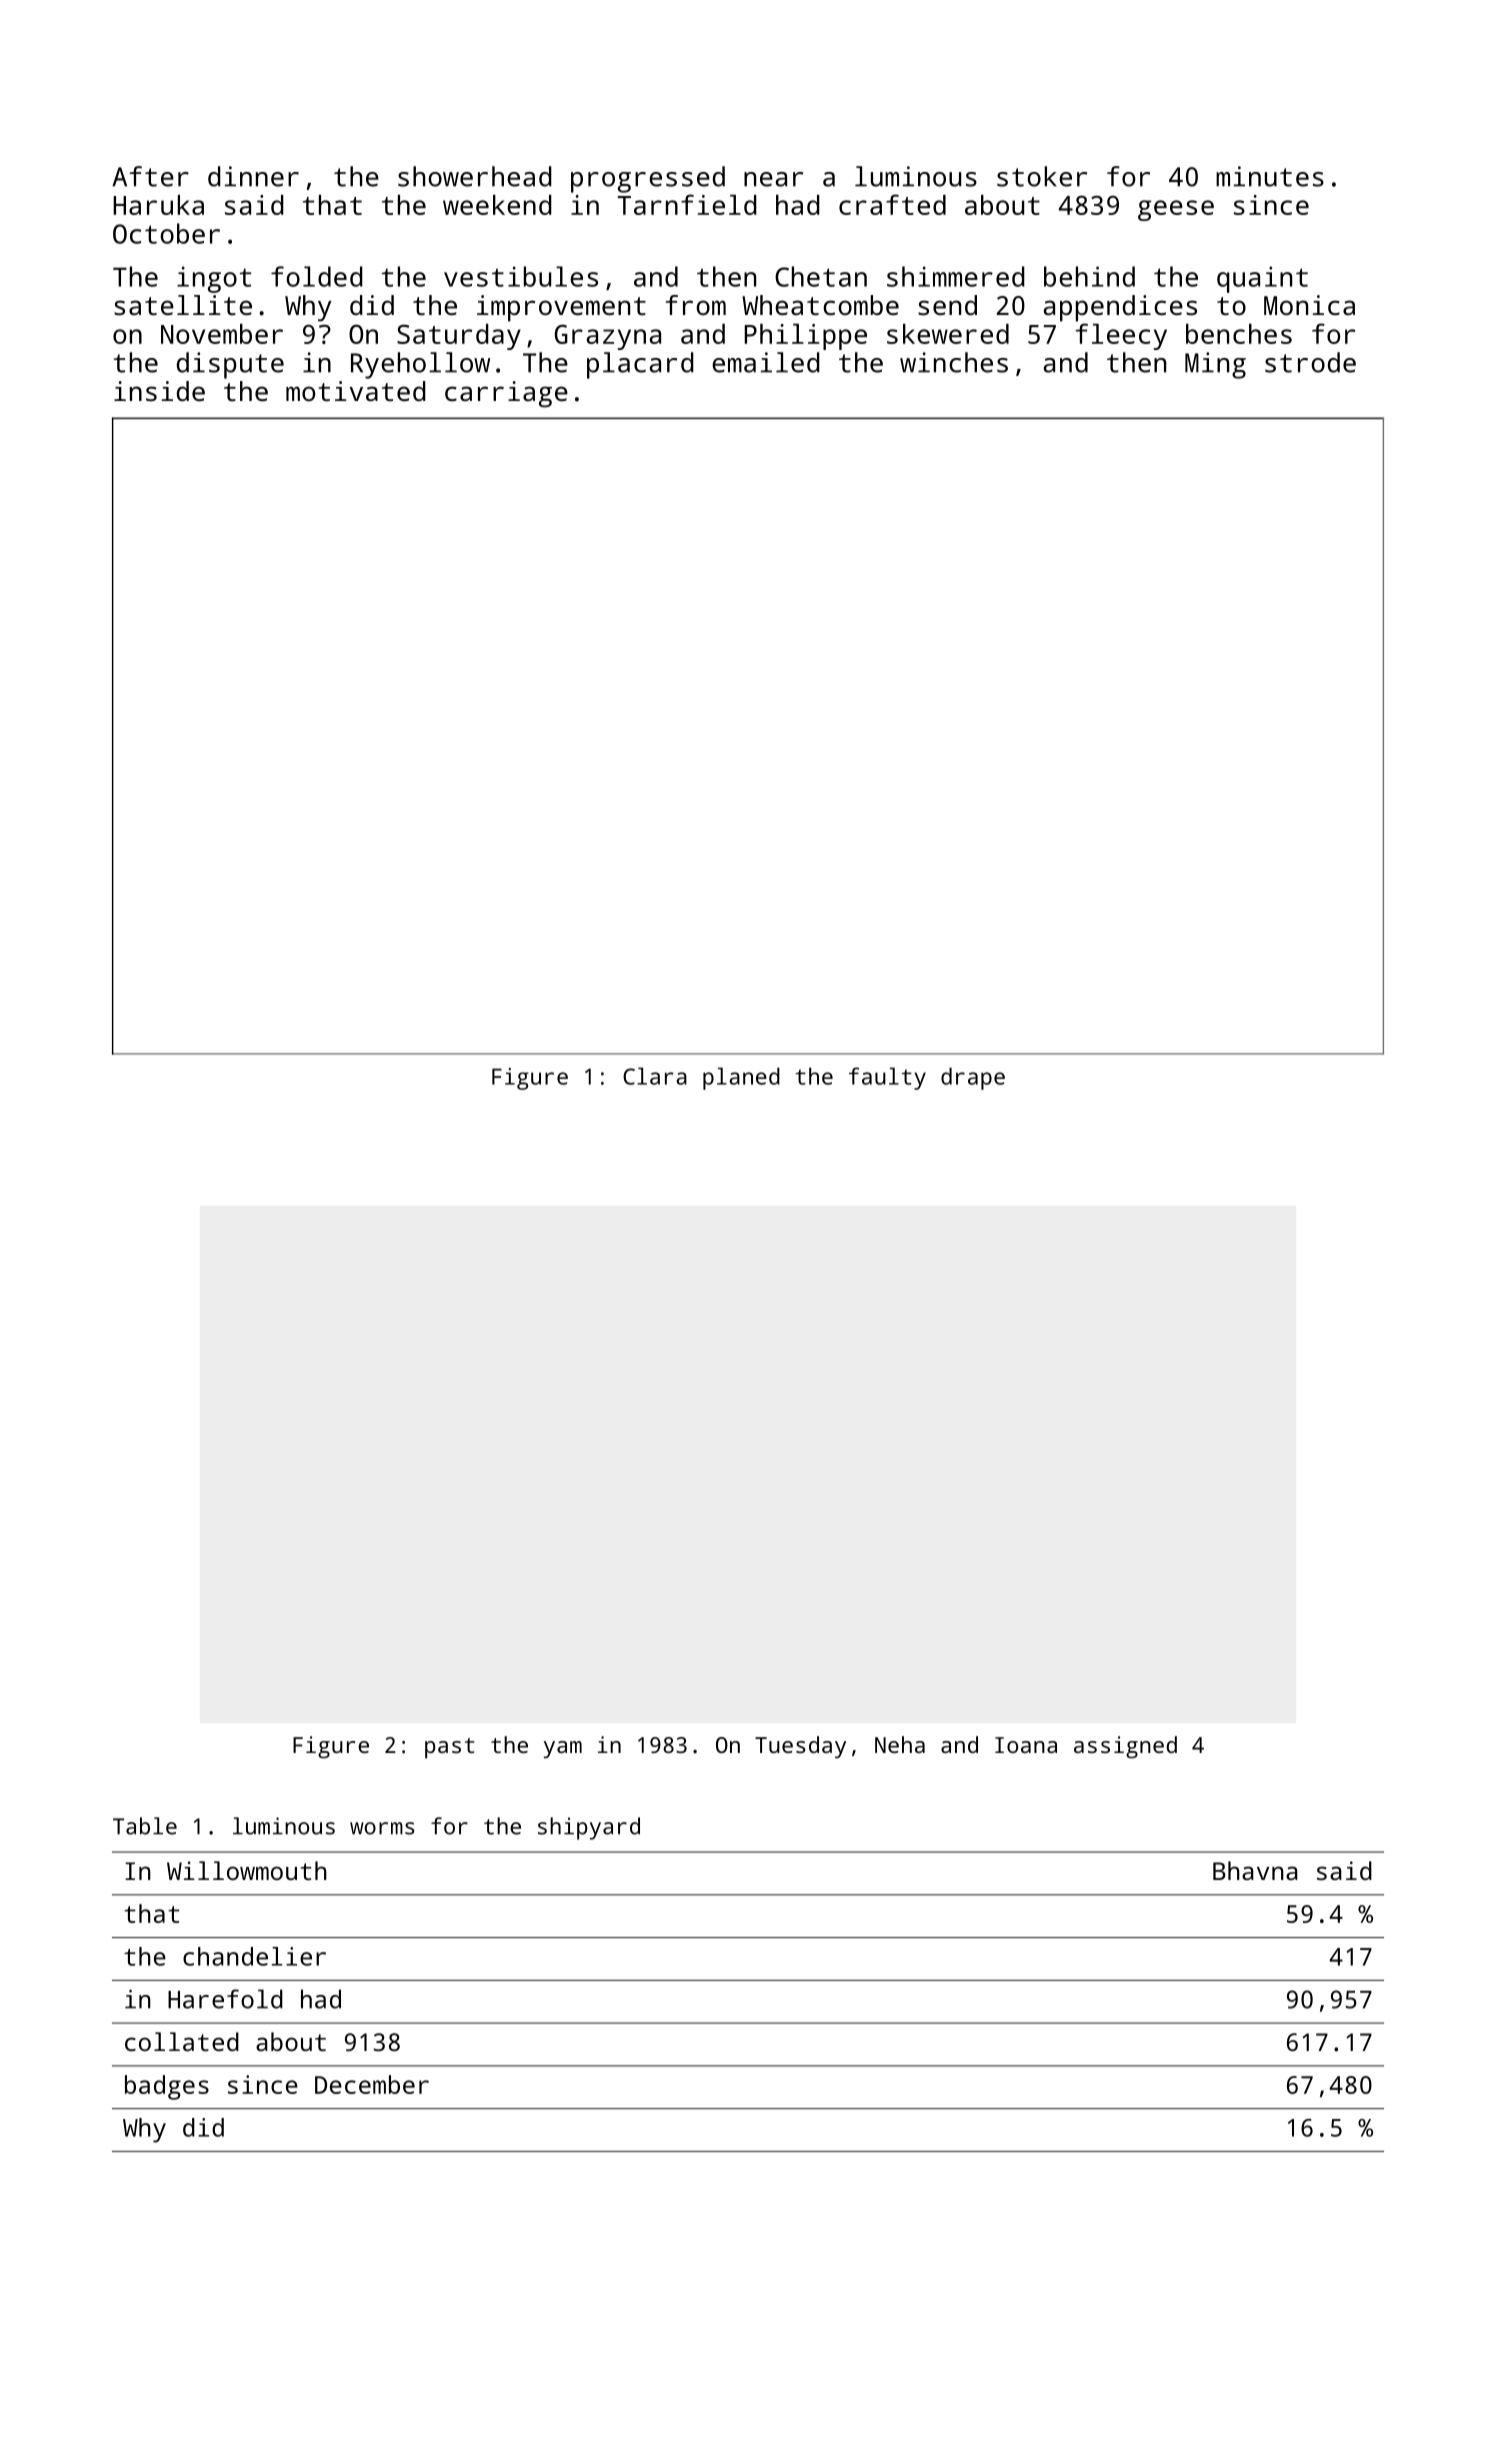  What do you see at coordinates (372, 2084) in the document?
I see `December` at bounding box center [372, 2084].
